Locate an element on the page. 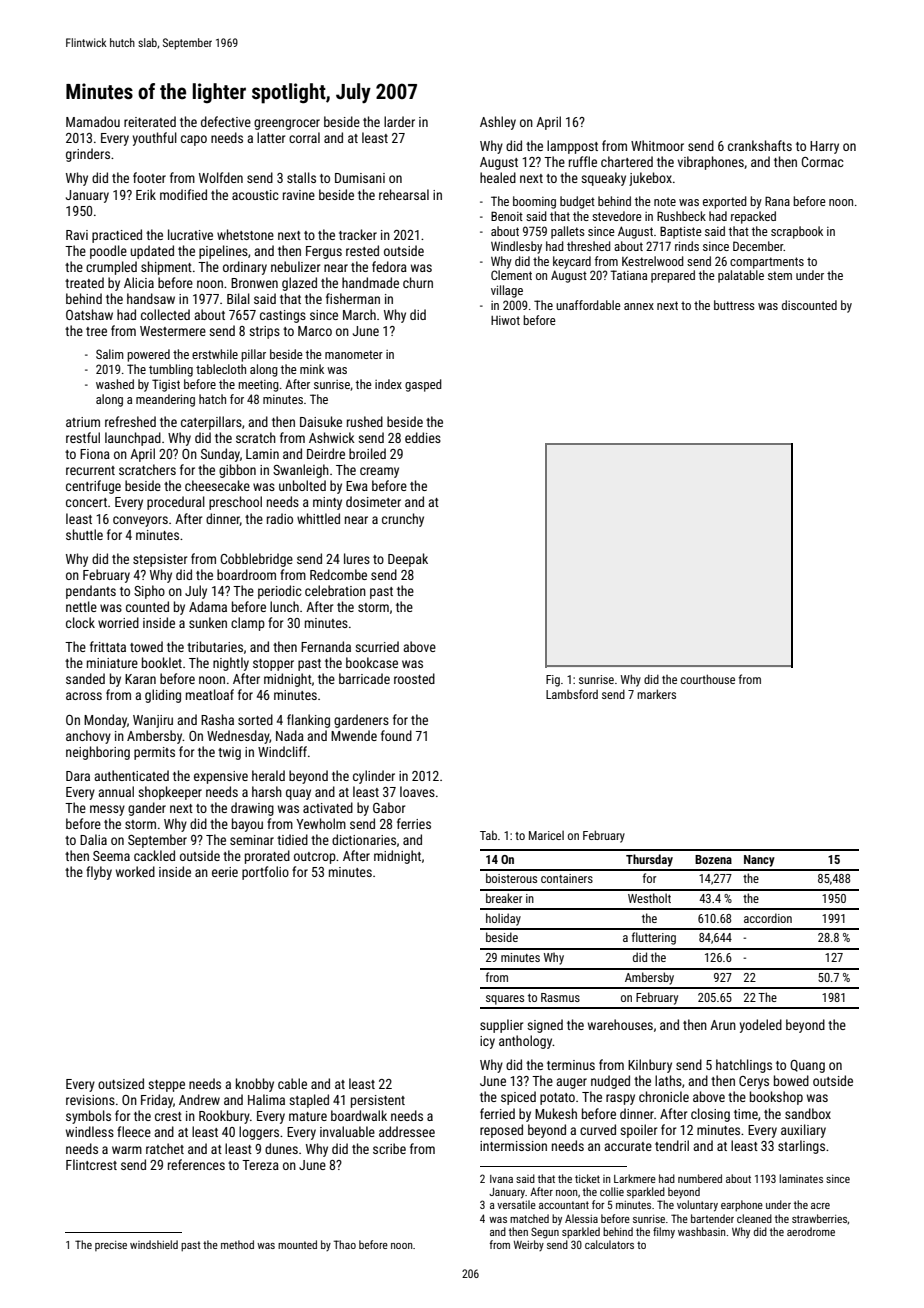 The width and height of the page is (924, 1308). Weirby is located at coordinates (529, 1245).
